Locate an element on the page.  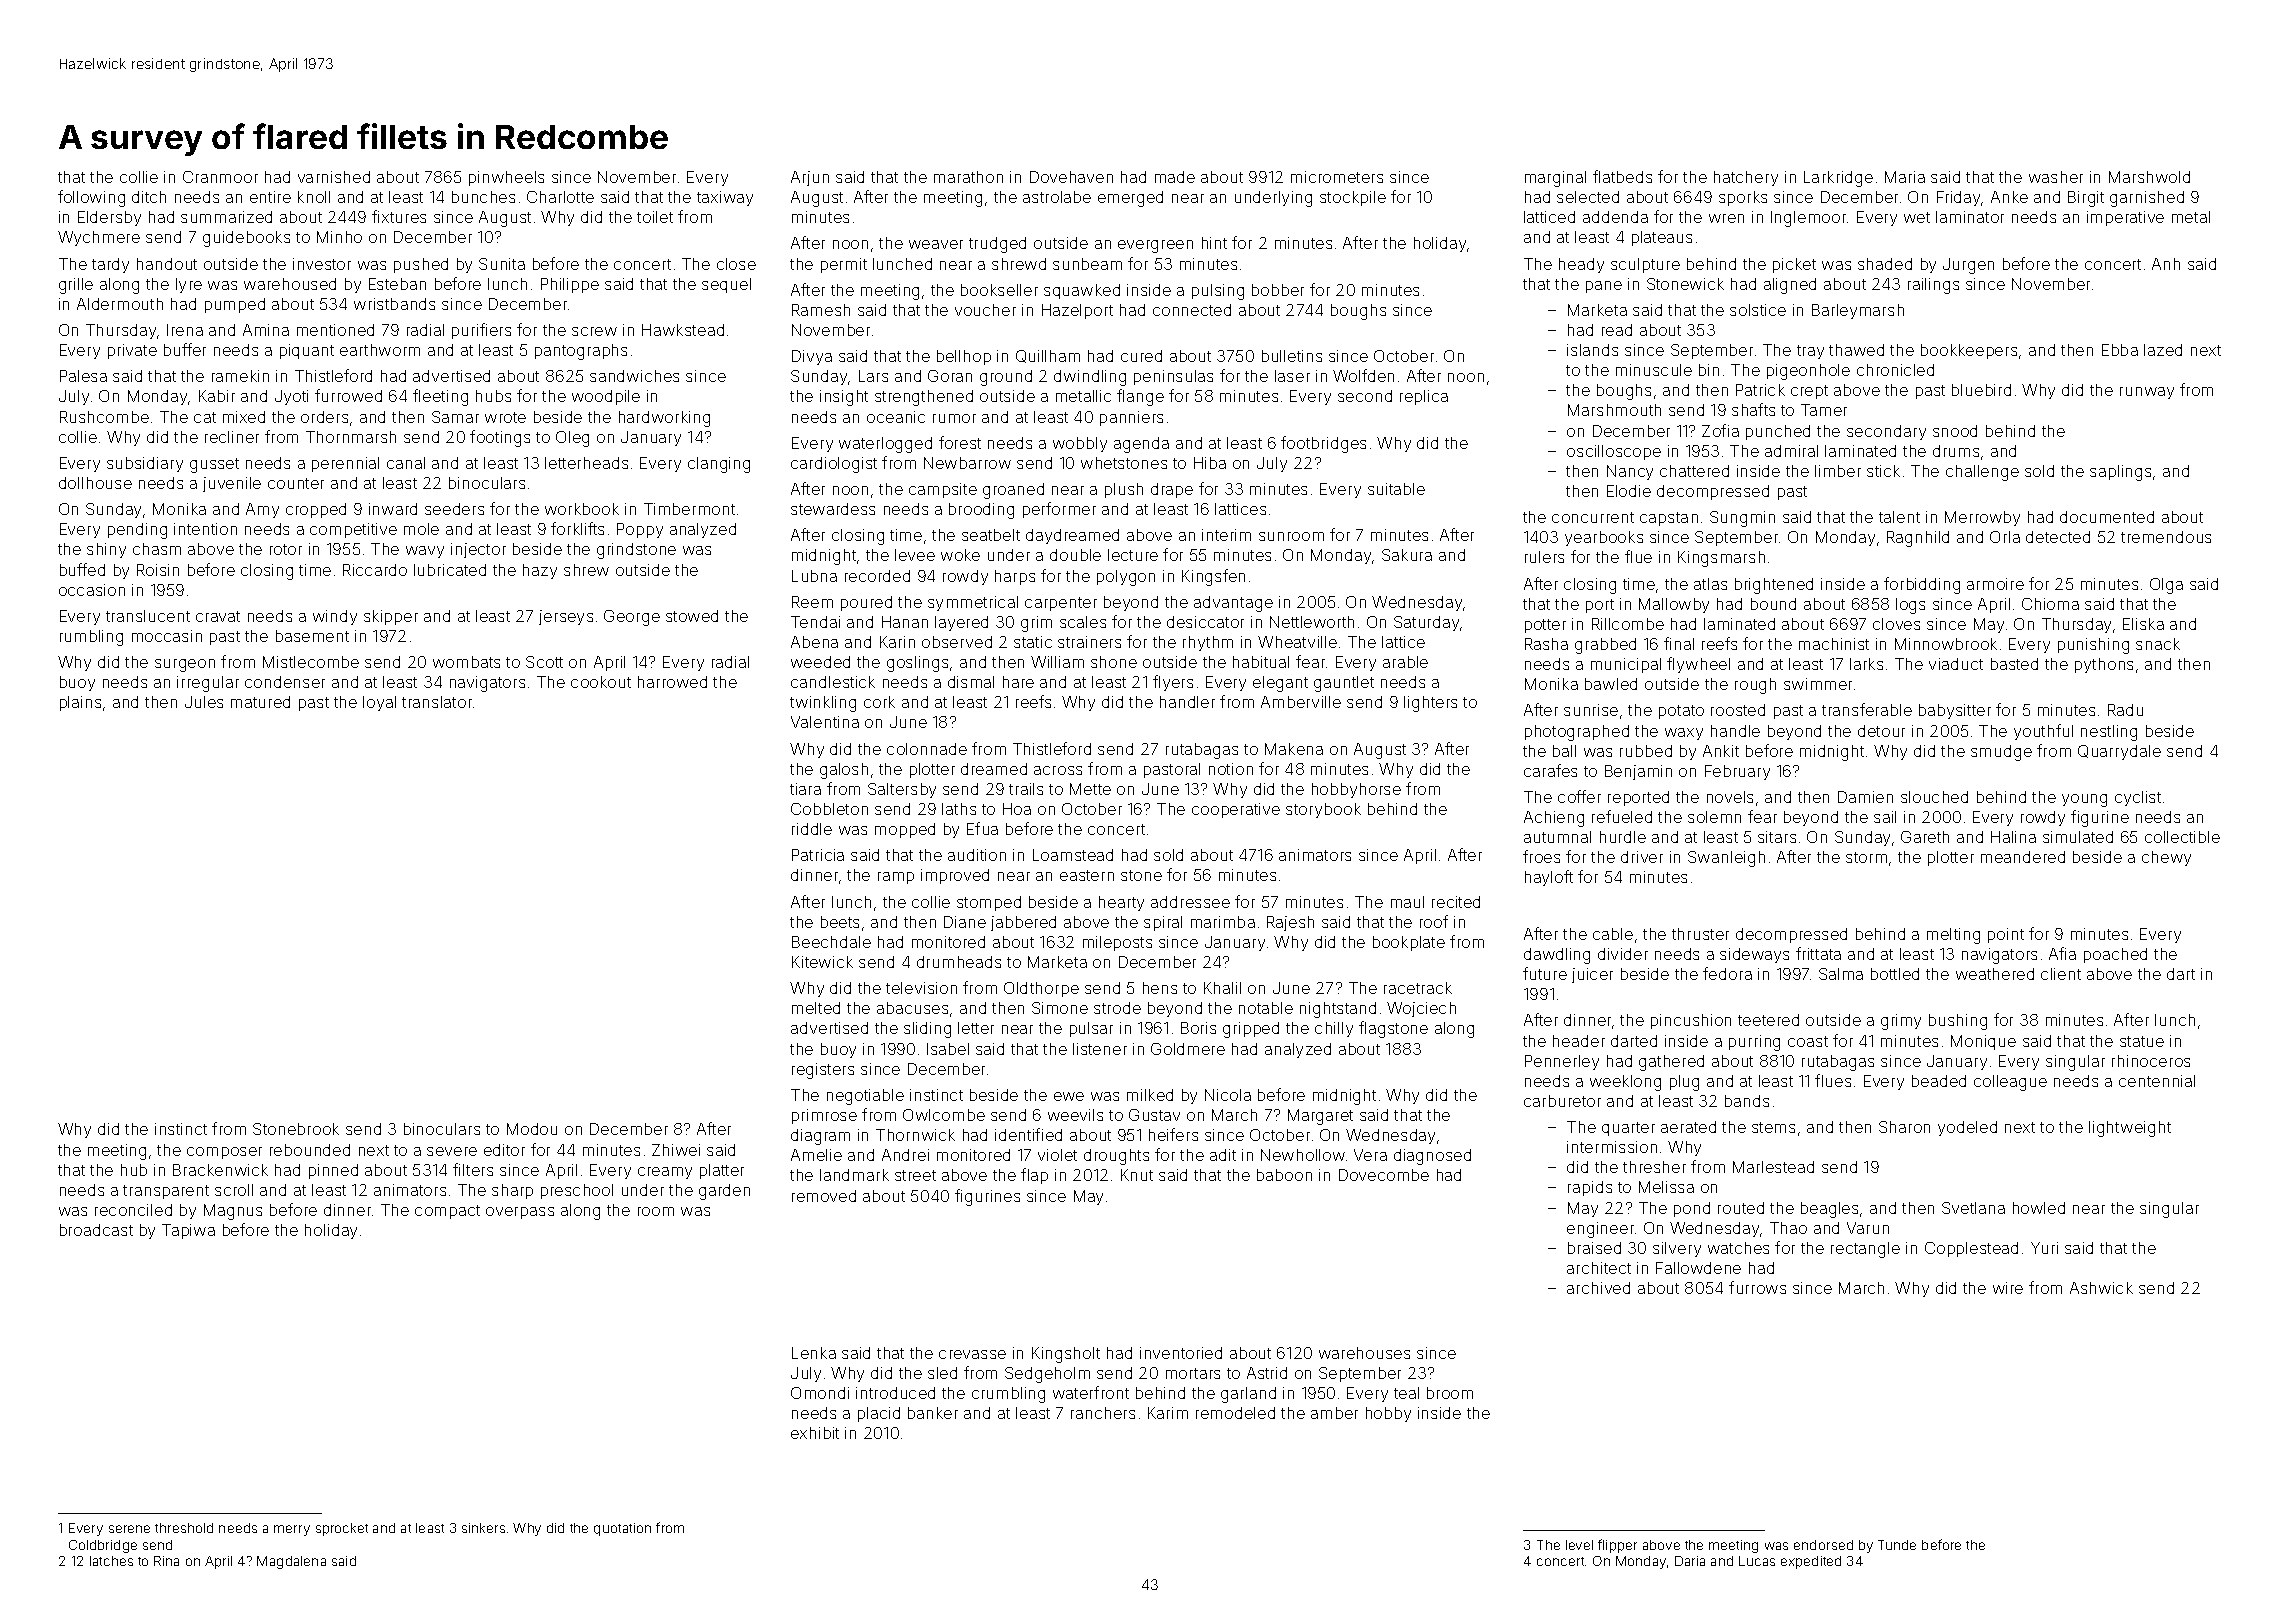
thruster is located at coordinates (1700, 934).
